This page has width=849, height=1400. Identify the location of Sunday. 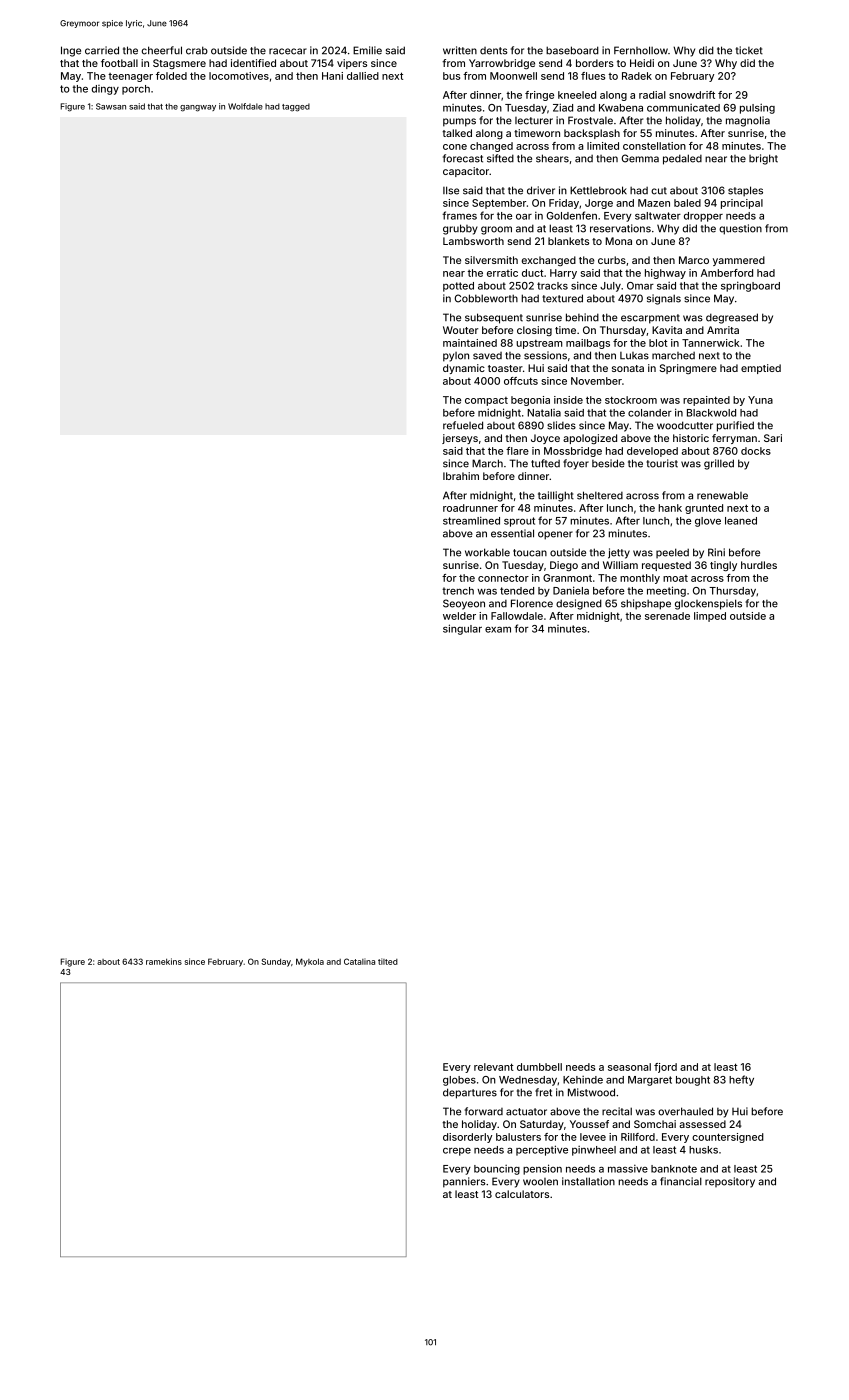
(276, 962).
